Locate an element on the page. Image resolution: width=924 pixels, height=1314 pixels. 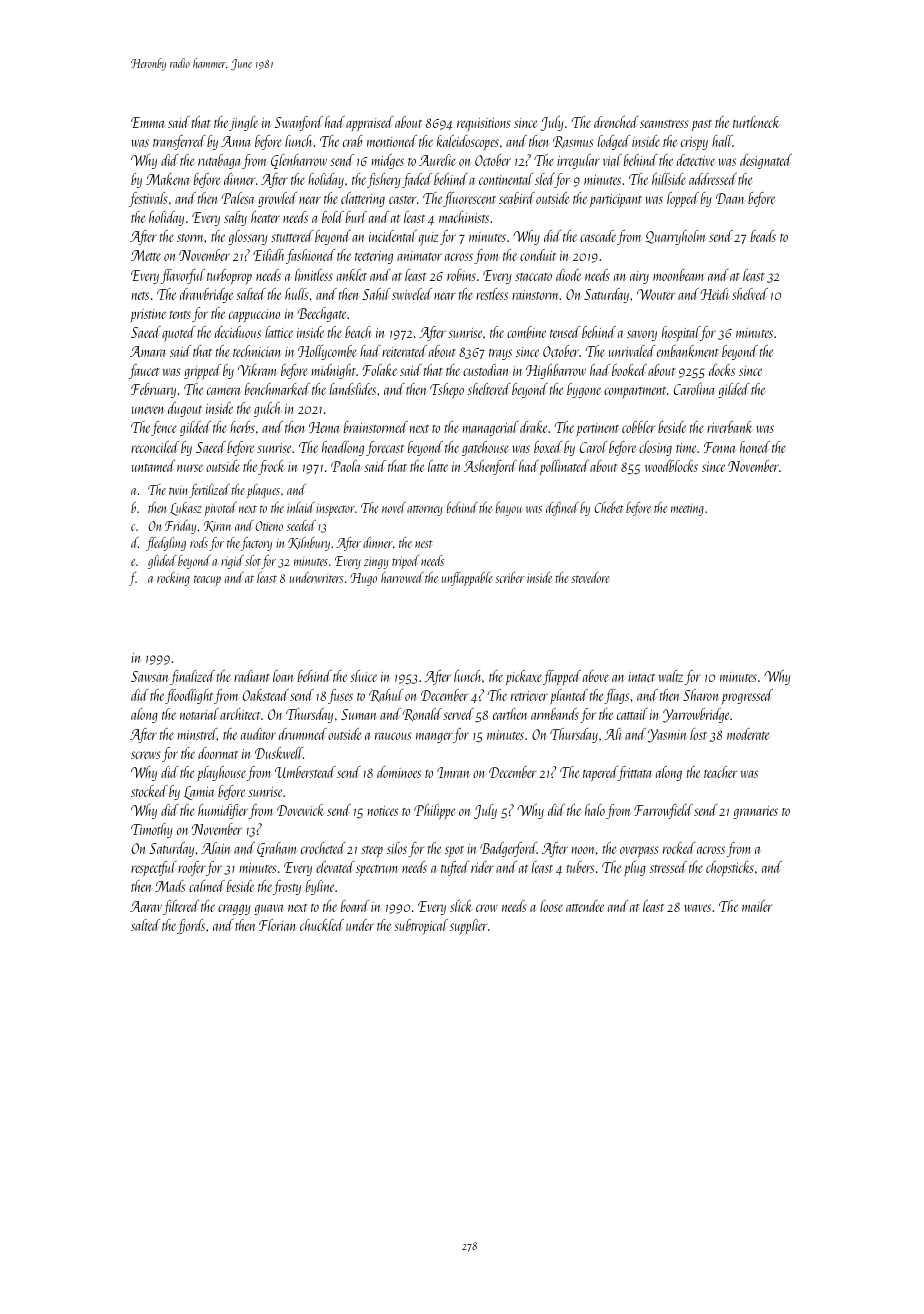
Emma is located at coordinates (147, 122).
